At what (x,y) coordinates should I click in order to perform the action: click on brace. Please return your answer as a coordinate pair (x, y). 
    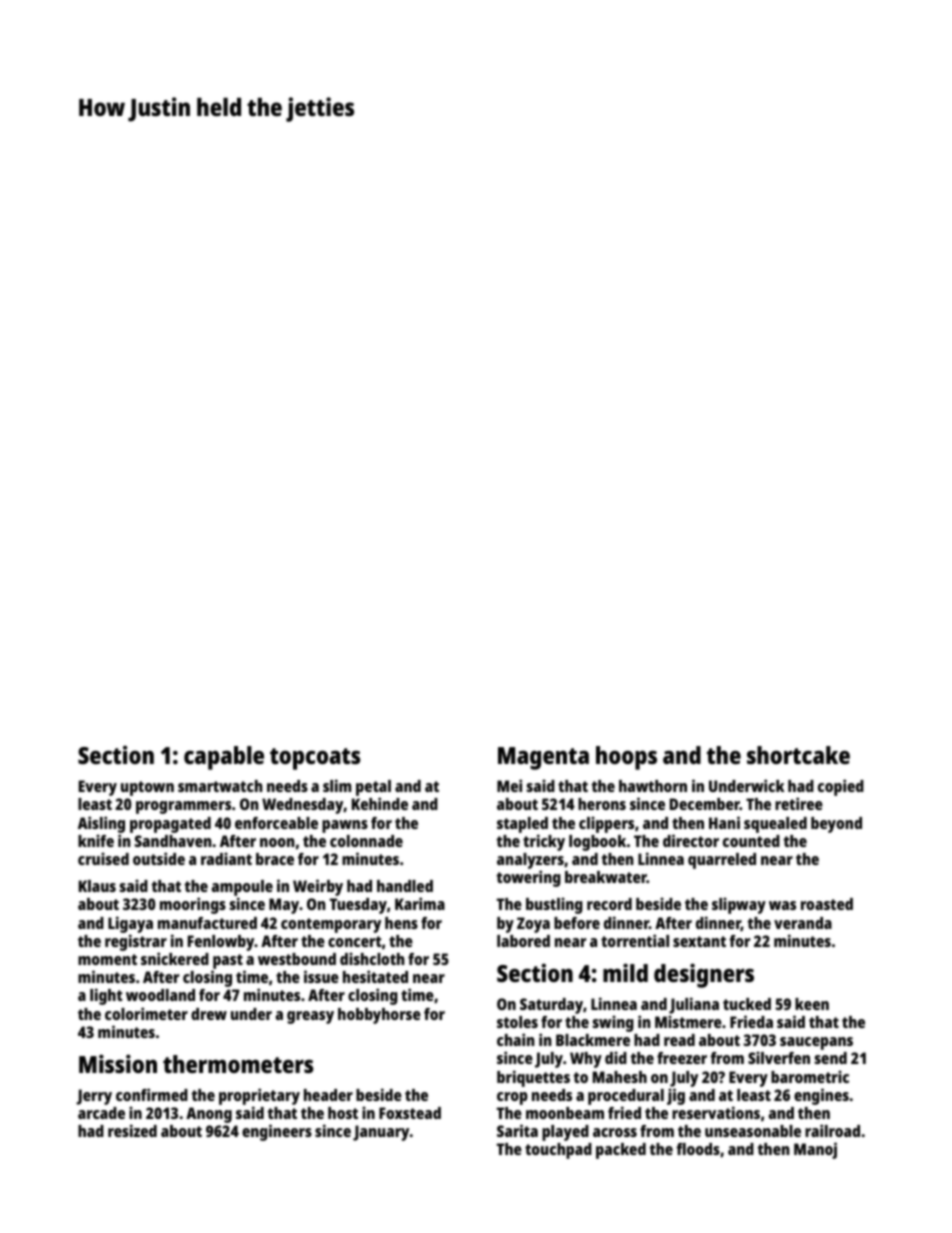
    Looking at the image, I should click on (275, 859).
